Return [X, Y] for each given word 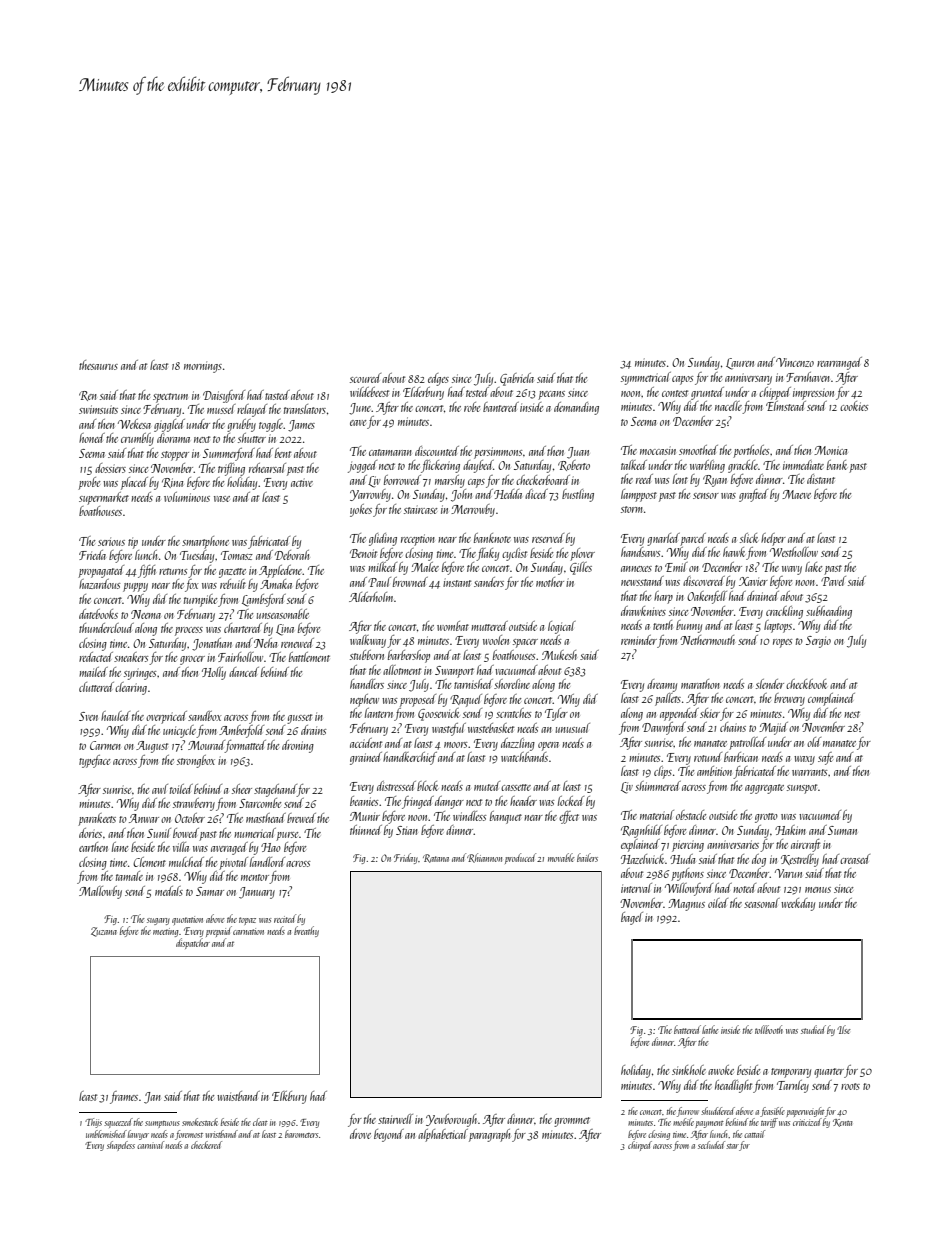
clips [663, 772]
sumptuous [162, 1124]
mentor [255, 877]
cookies [854, 406]
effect [569, 817]
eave [358, 423]
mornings [203, 367]
